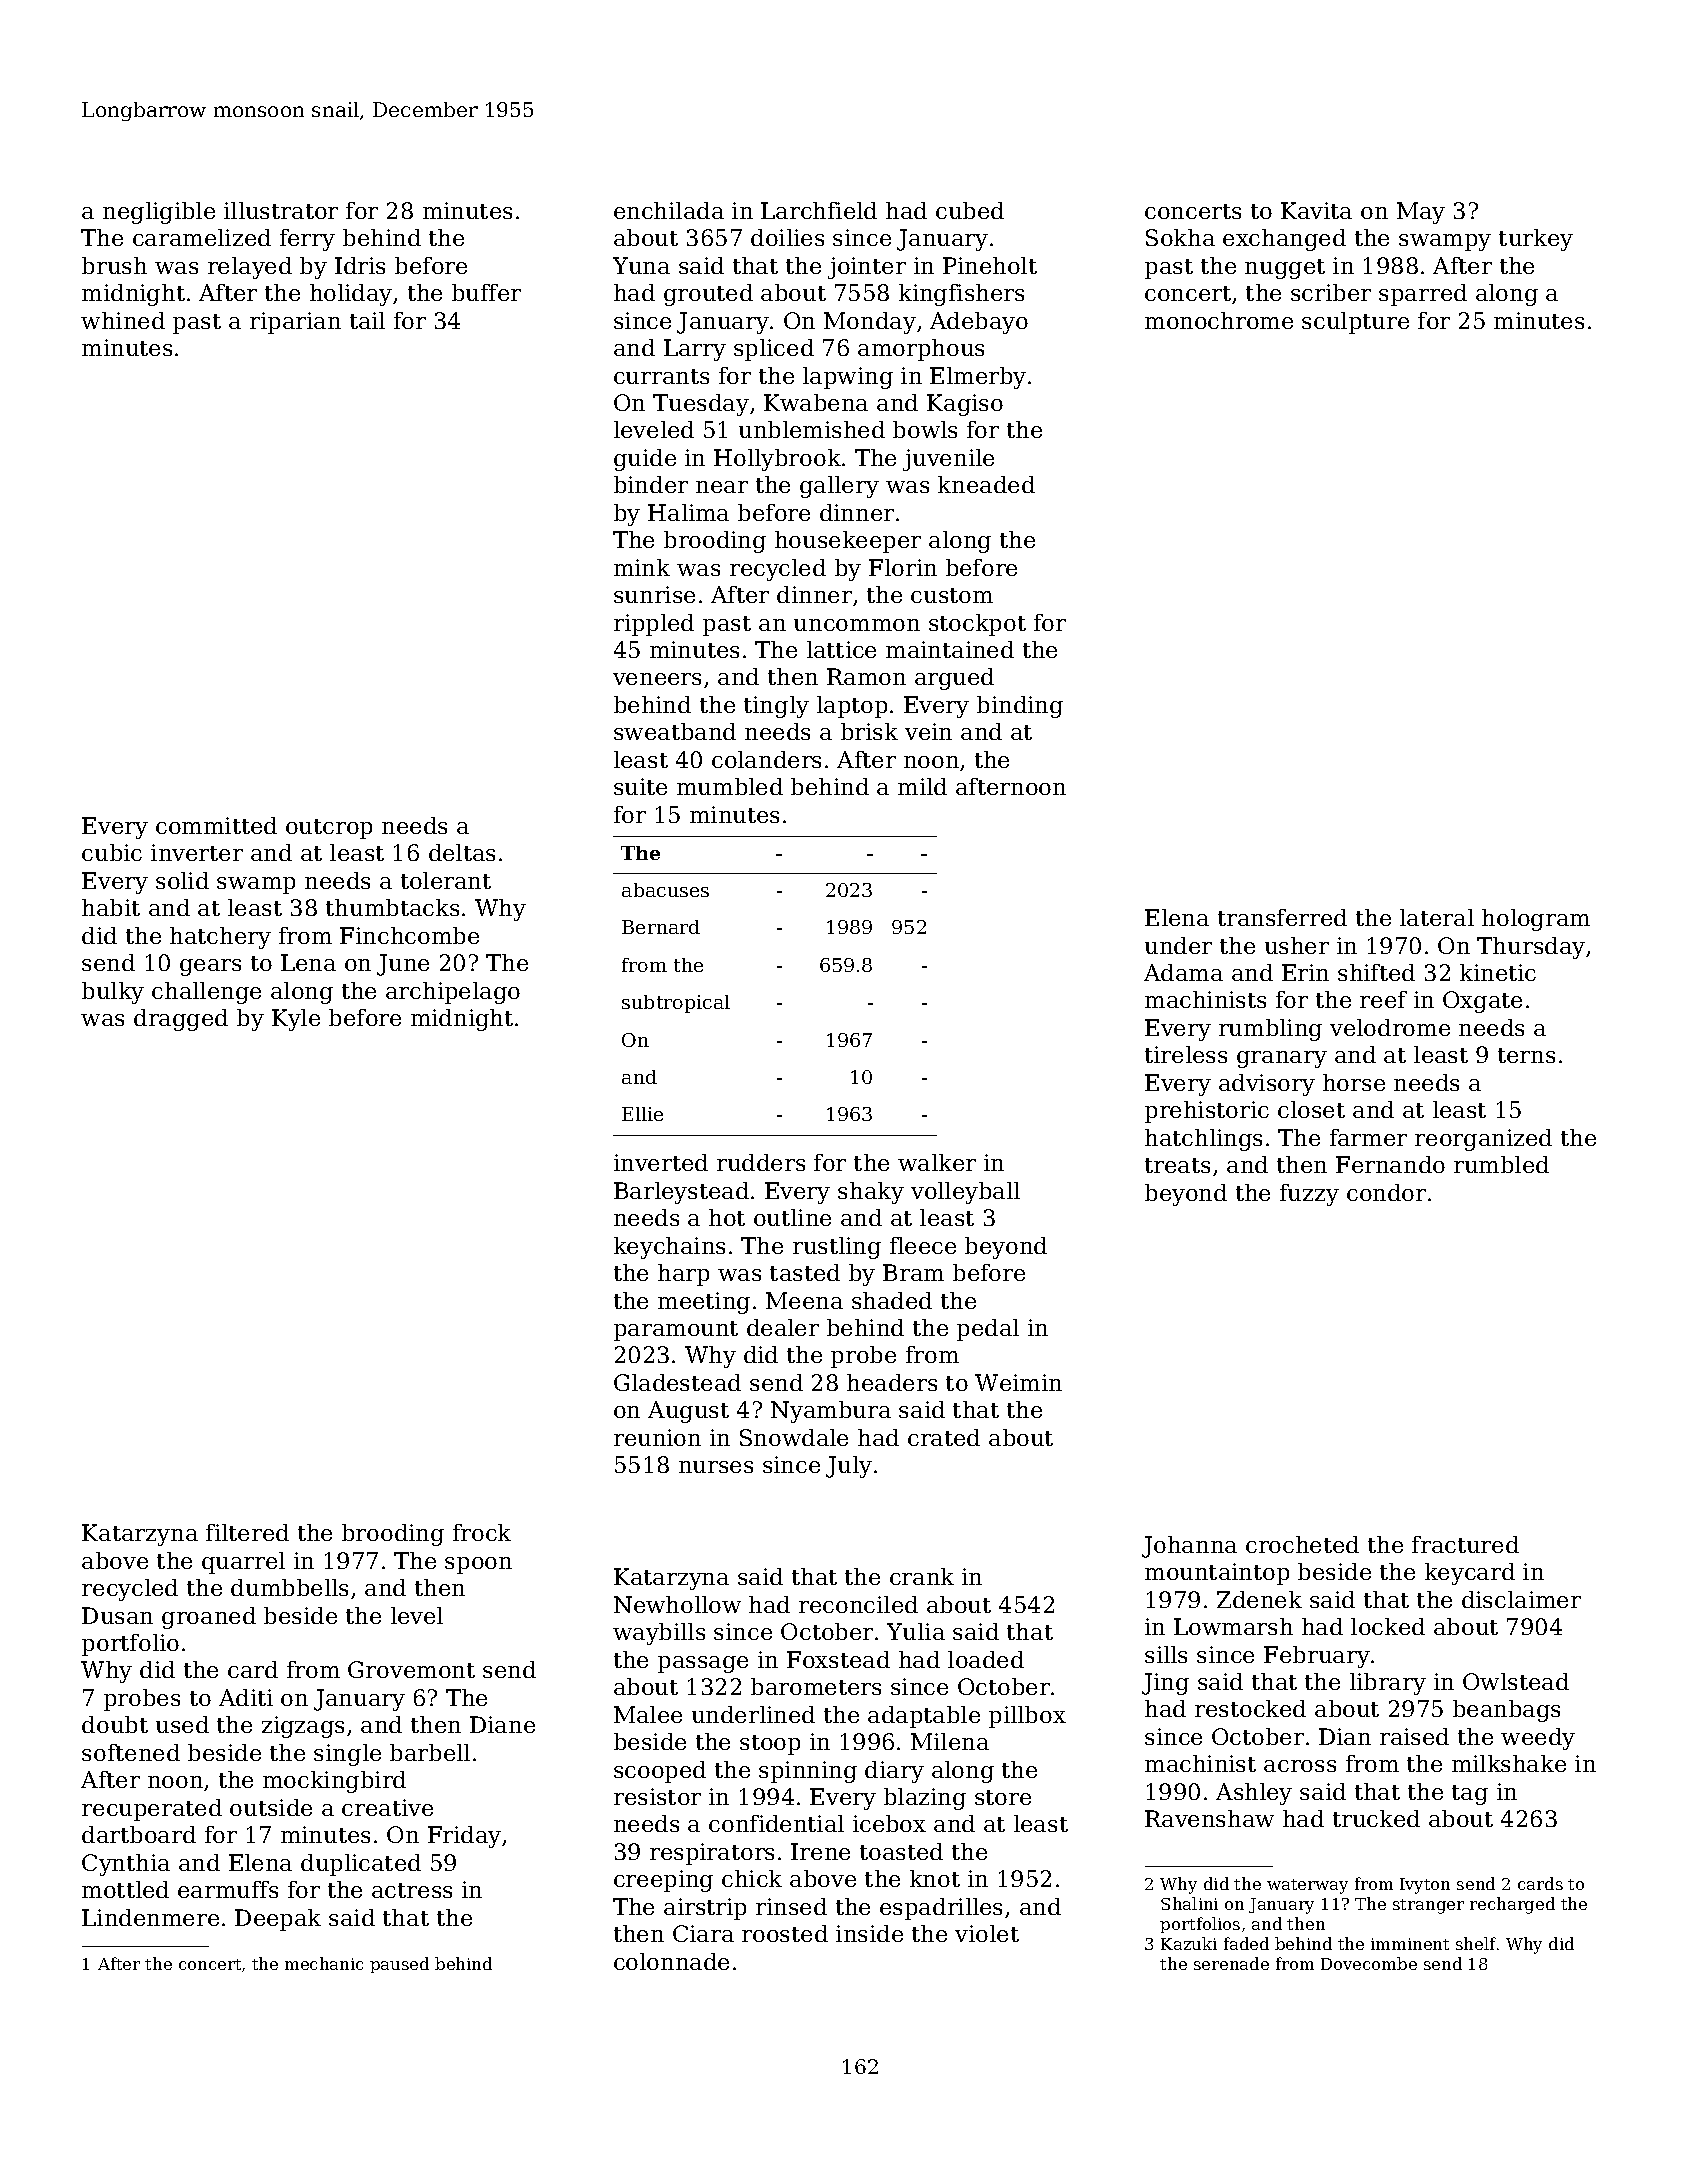 This image has height=2178, width=1683. I want to click on vein, so click(928, 731).
